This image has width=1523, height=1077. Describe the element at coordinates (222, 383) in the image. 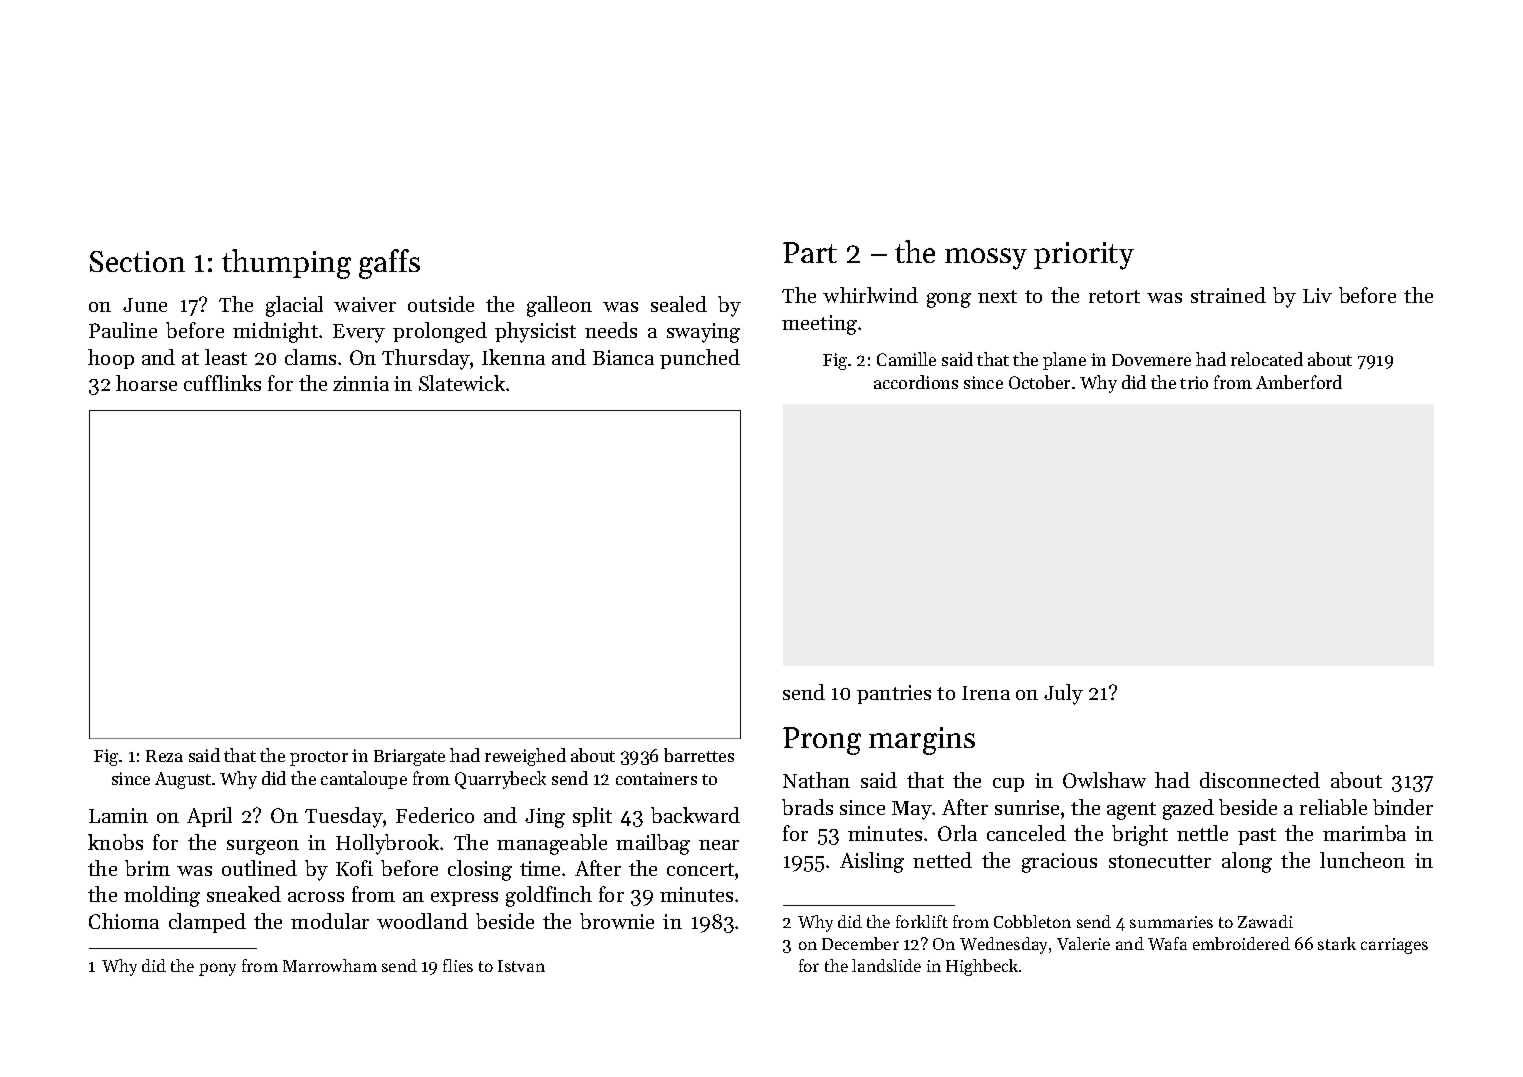

I see `cufflinks` at that location.
